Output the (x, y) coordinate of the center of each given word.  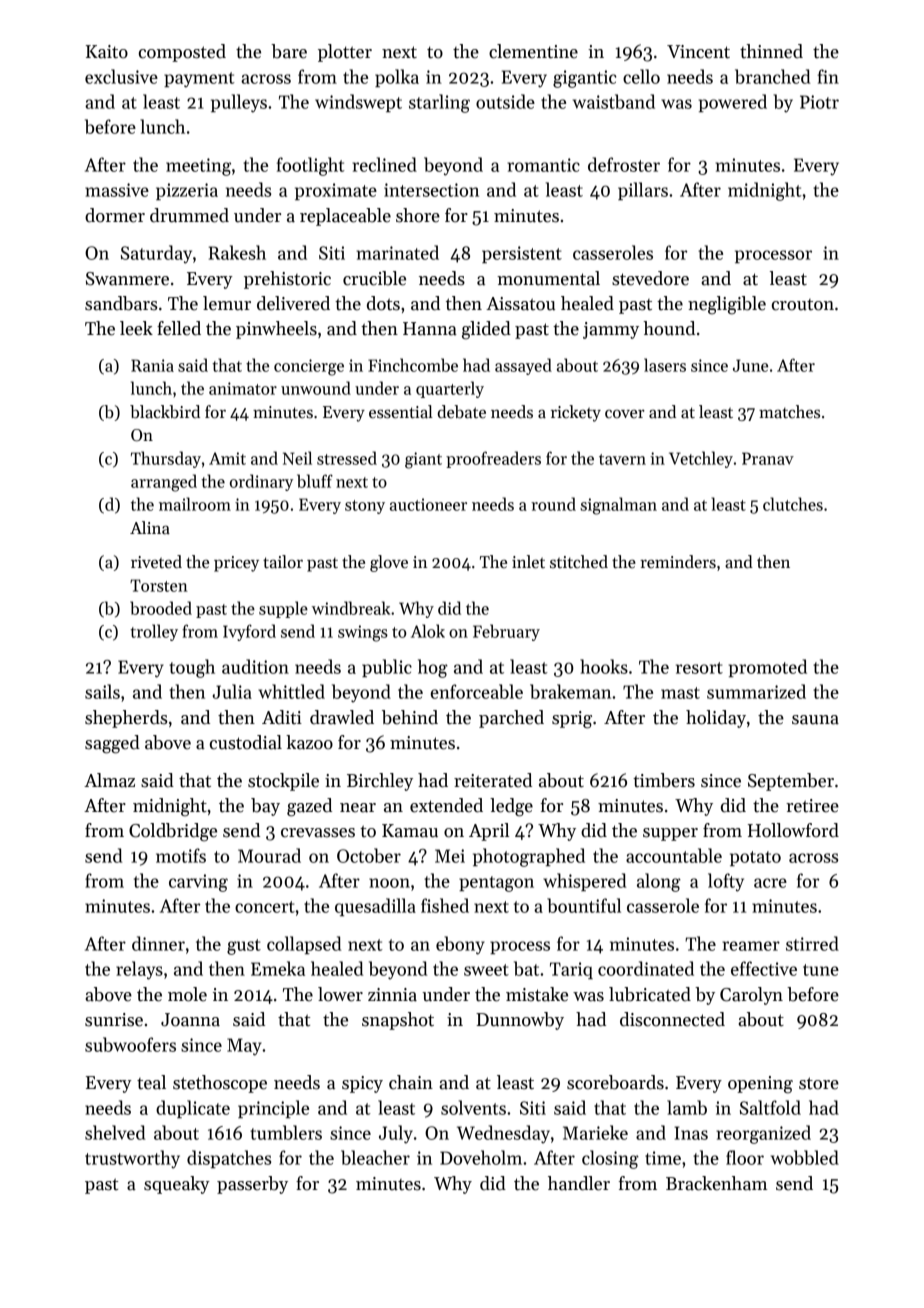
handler (579, 1183)
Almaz (109, 780)
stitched (579, 562)
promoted (768, 668)
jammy (611, 330)
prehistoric (287, 280)
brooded (161, 608)
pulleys (239, 103)
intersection (431, 190)
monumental (548, 278)
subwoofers (130, 1044)
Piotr (819, 102)
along (659, 882)
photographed (529, 857)
